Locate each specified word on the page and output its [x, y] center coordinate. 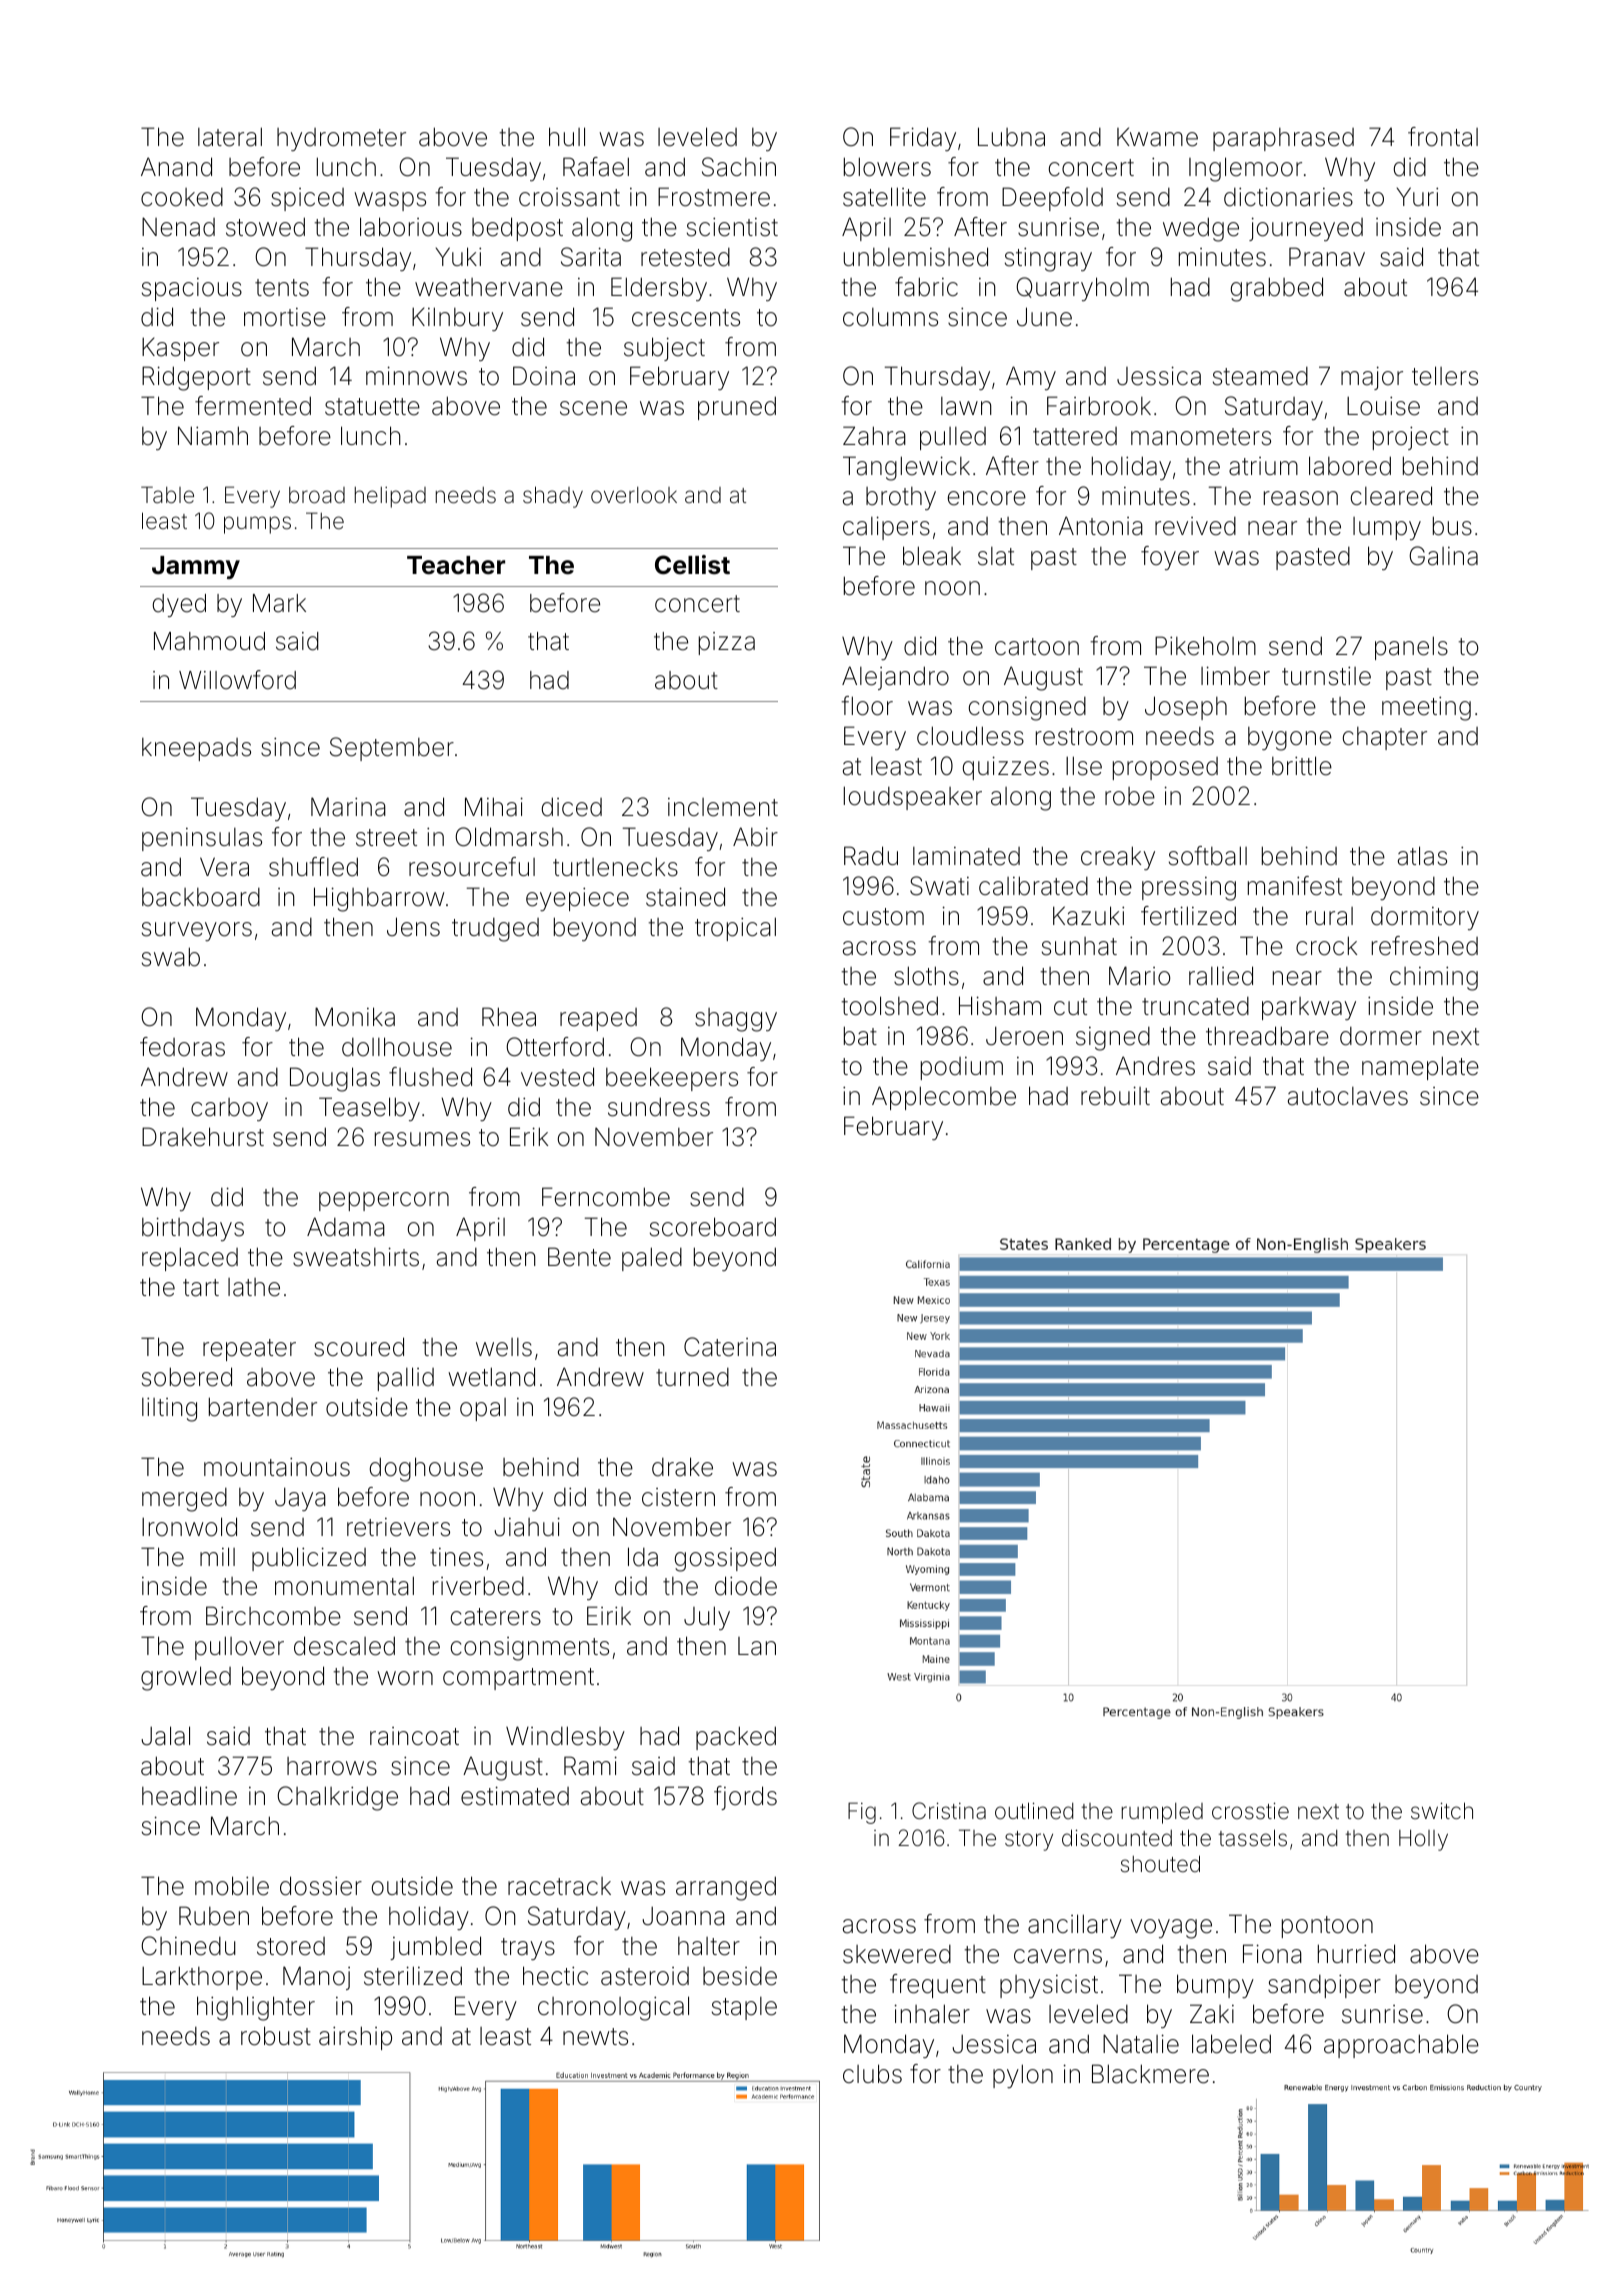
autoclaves [1348, 1096]
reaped [598, 1019]
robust [276, 2036]
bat [860, 1036]
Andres [1155, 1066]
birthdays [193, 1229]
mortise [285, 317]
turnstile [1326, 676]
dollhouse [397, 1047]
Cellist [692, 565]
